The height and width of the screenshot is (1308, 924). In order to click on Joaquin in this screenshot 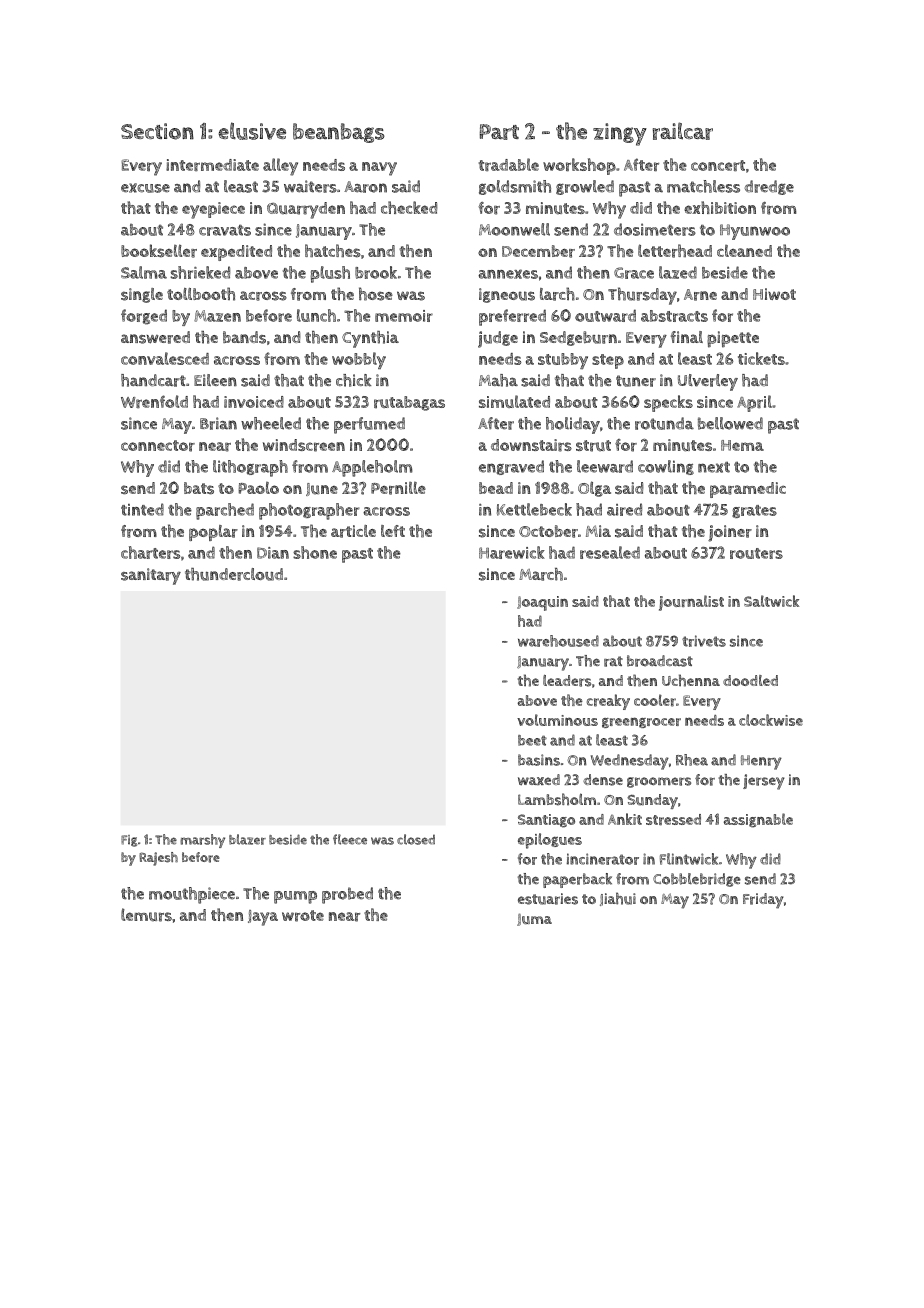, I will do `click(542, 603)`.
